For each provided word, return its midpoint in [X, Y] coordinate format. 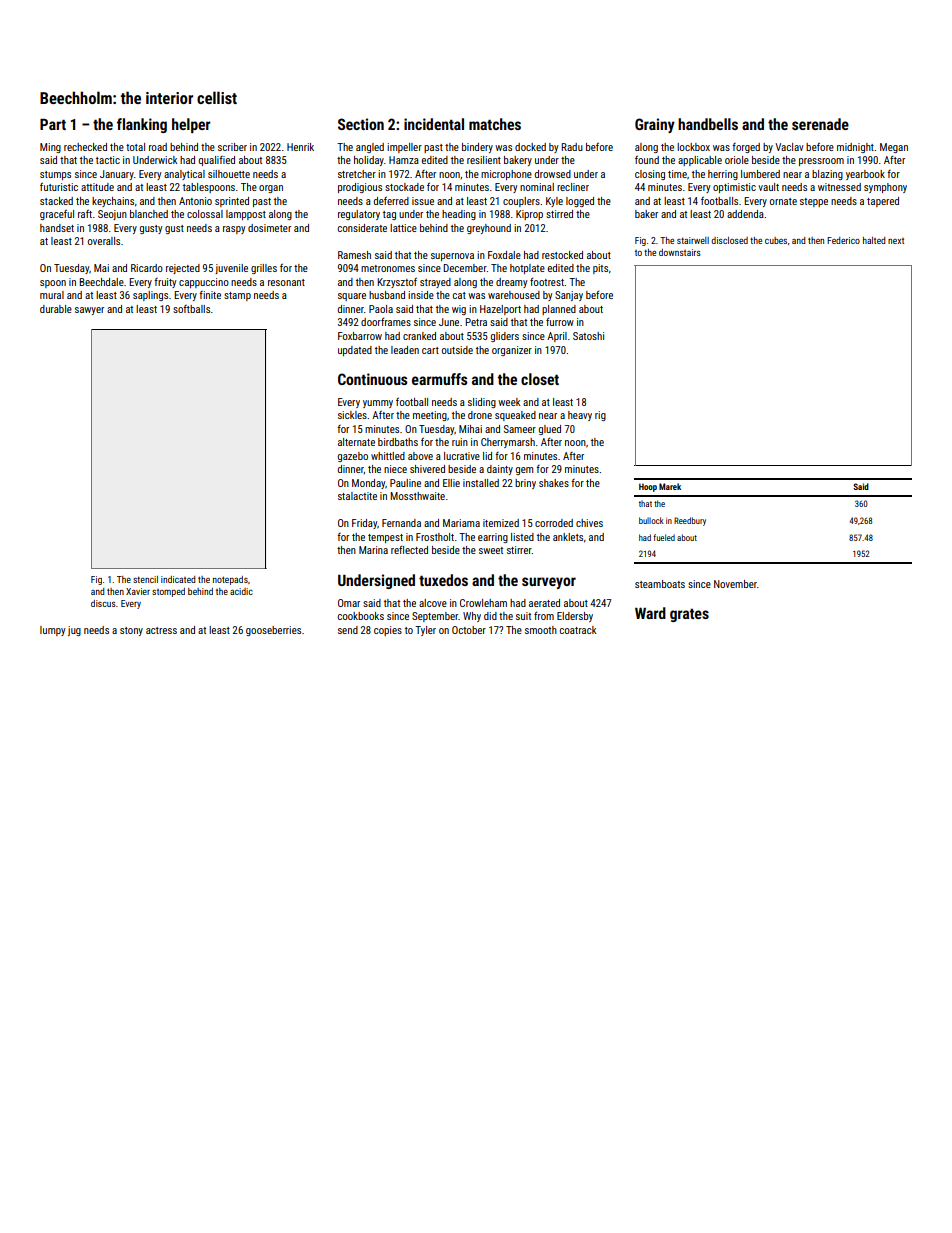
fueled [664, 537]
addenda [745, 214]
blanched [149, 214]
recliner [573, 187]
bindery [477, 148]
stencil [145, 579]
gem [524, 471]
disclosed [729, 240]
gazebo [353, 457]
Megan [894, 148]
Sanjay [569, 296]
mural [52, 295]
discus [103, 603]
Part [53, 124]
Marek [670, 486]
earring [493, 538]
